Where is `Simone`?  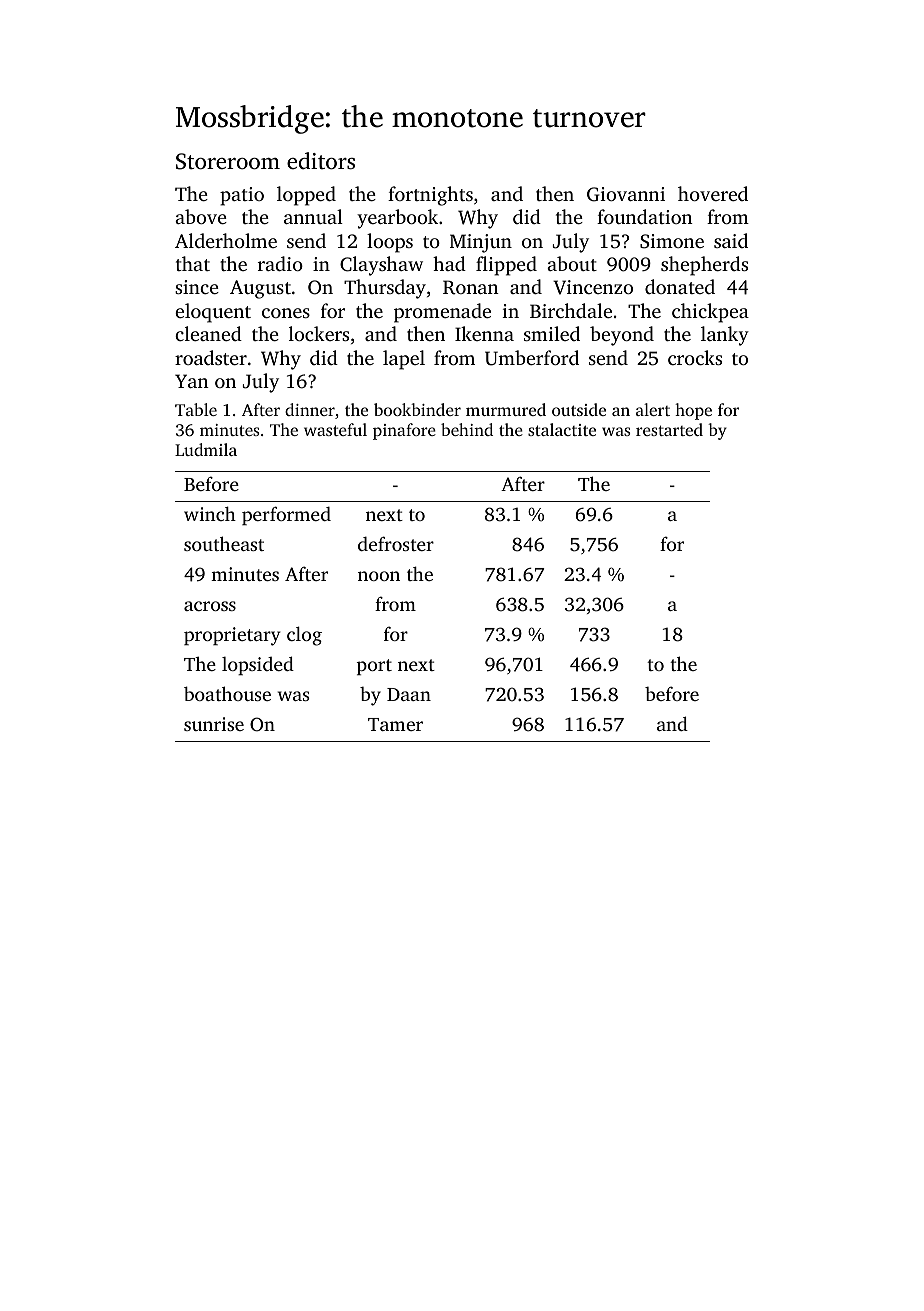
Simone is located at coordinates (672, 241).
